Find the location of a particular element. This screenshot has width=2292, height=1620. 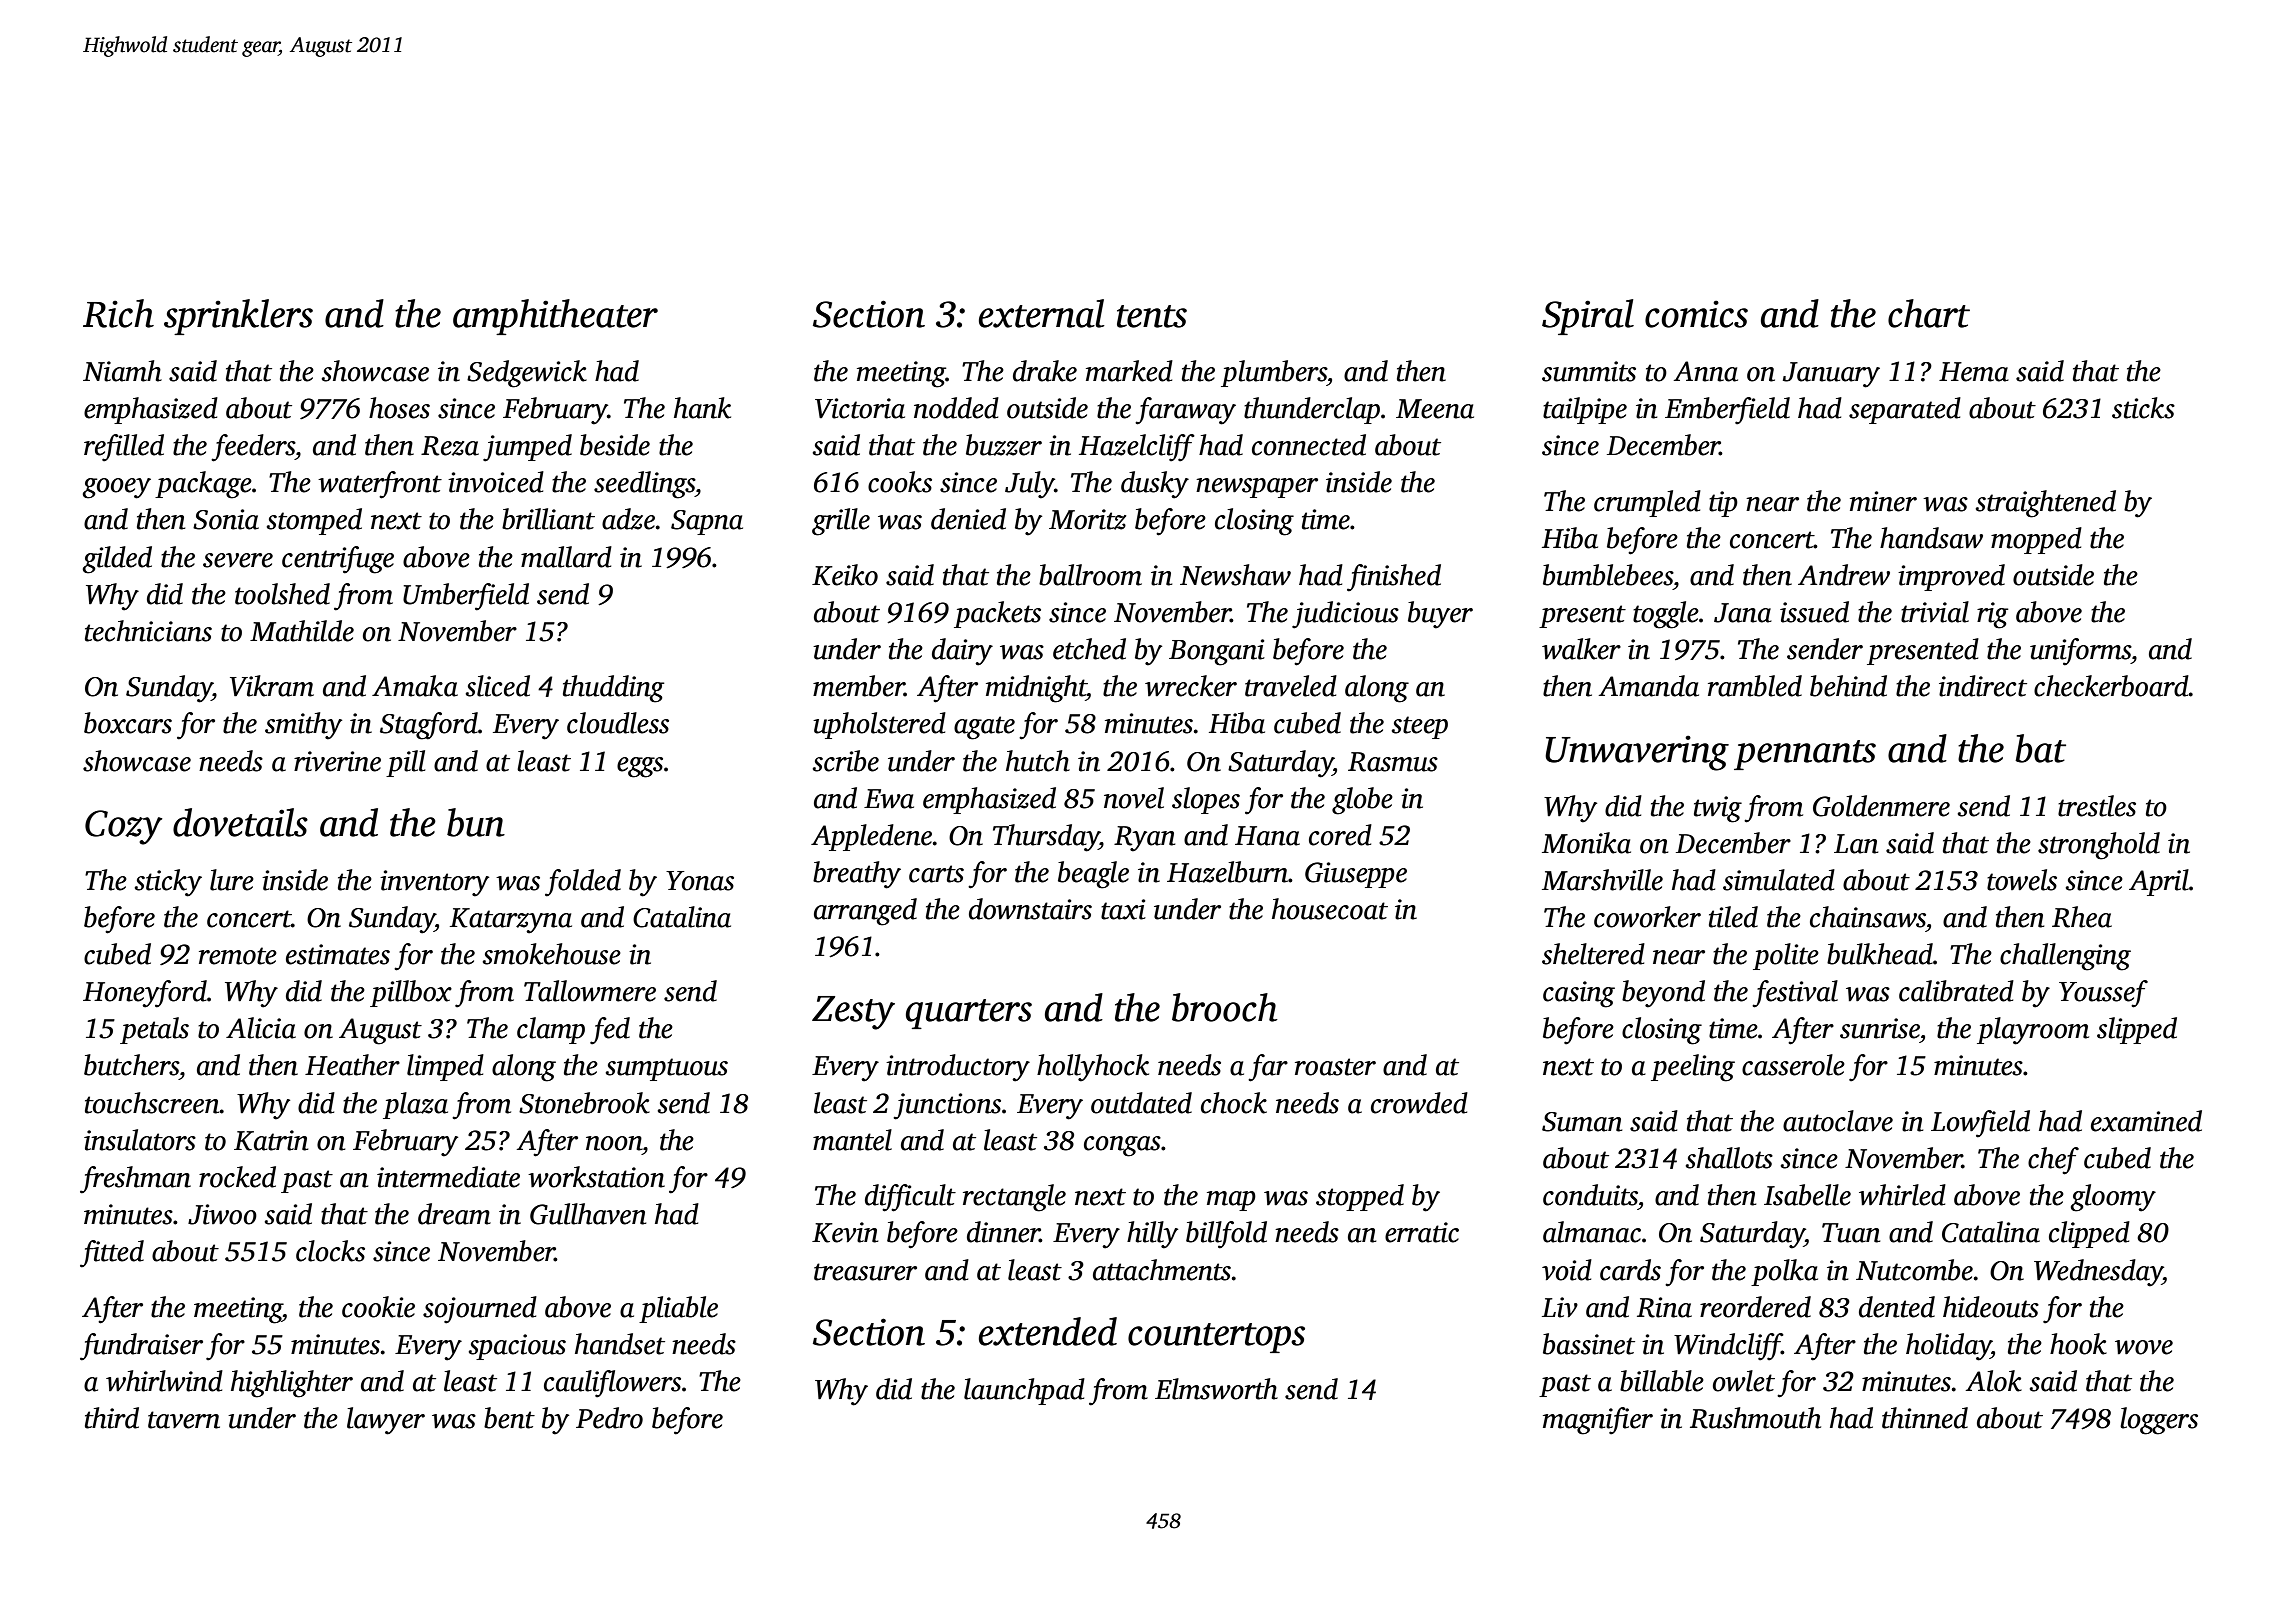

riverine is located at coordinates (337, 761).
